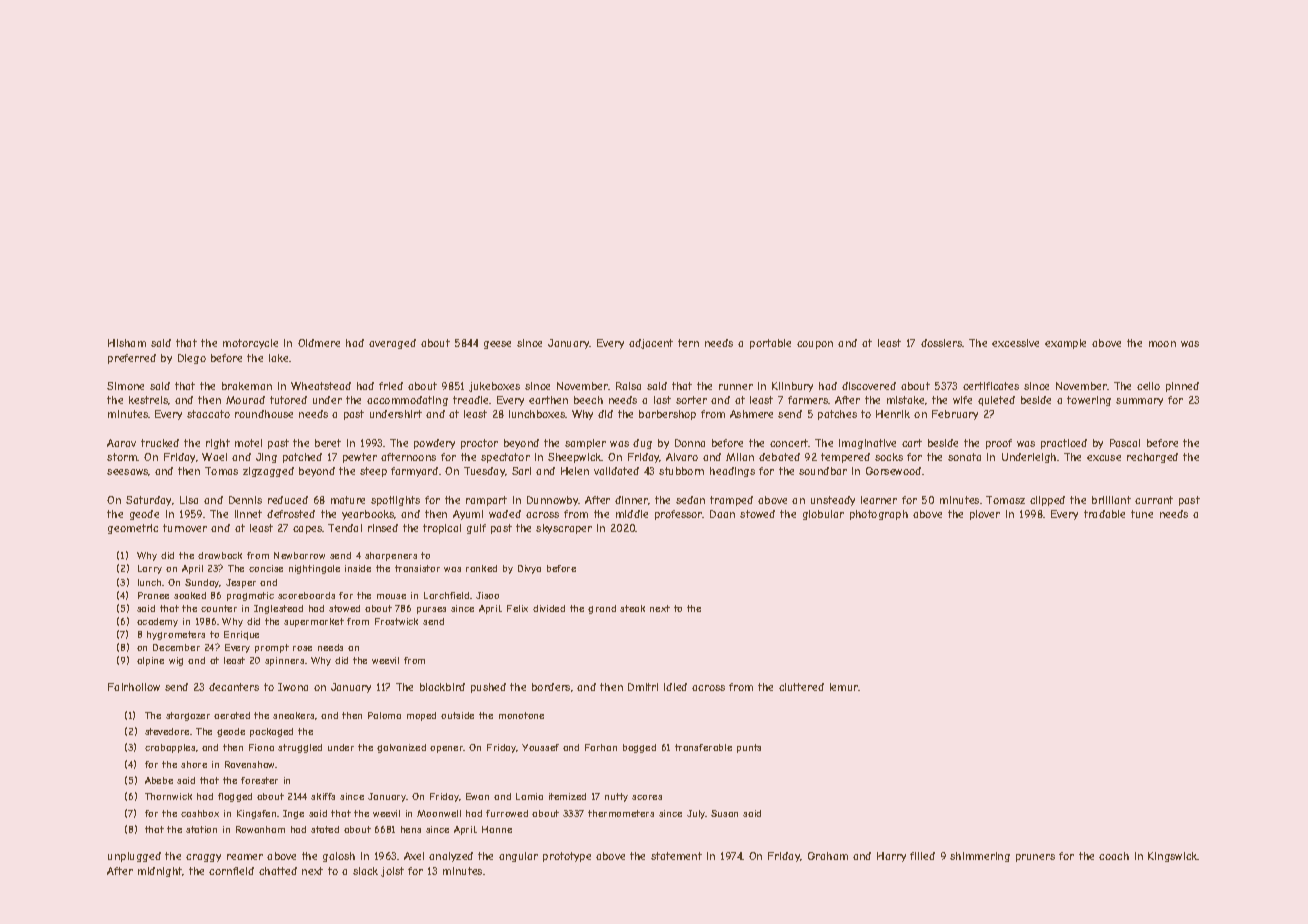 The image size is (1308, 924). Describe the element at coordinates (540, 747) in the image. I see `Youssef` at that location.
